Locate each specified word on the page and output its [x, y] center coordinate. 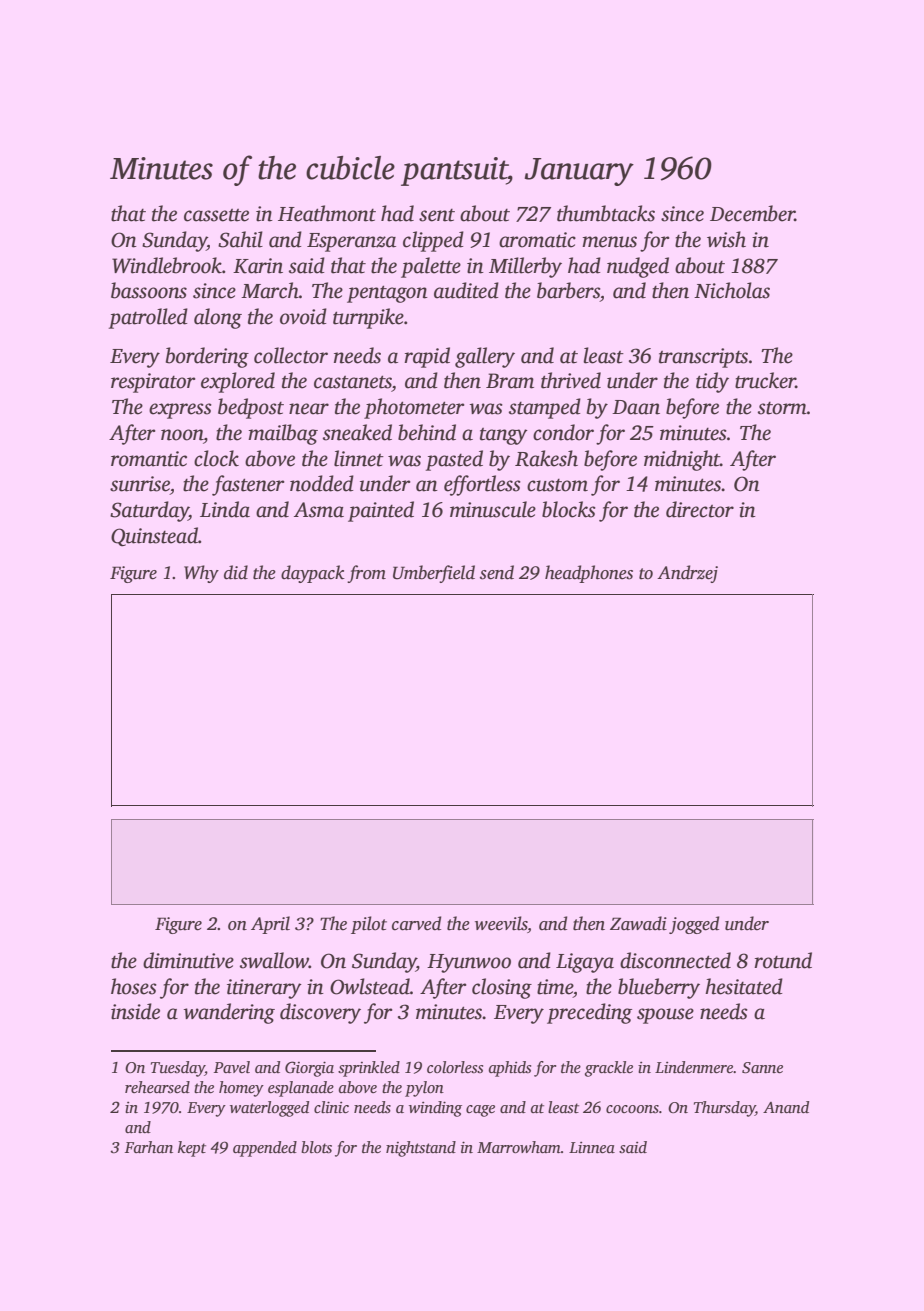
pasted [454, 460]
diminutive [188, 960]
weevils [501, 923]
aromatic [537, 240]
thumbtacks [606, 213]
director [700, 509]
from [366, 574]
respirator [153, 383]
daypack [313, 574]
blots [316, 1147]
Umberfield [434, 574]
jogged [694, 925]
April [270, 925]
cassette [216, 215]
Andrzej [687, 574]
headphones [589, 574]
